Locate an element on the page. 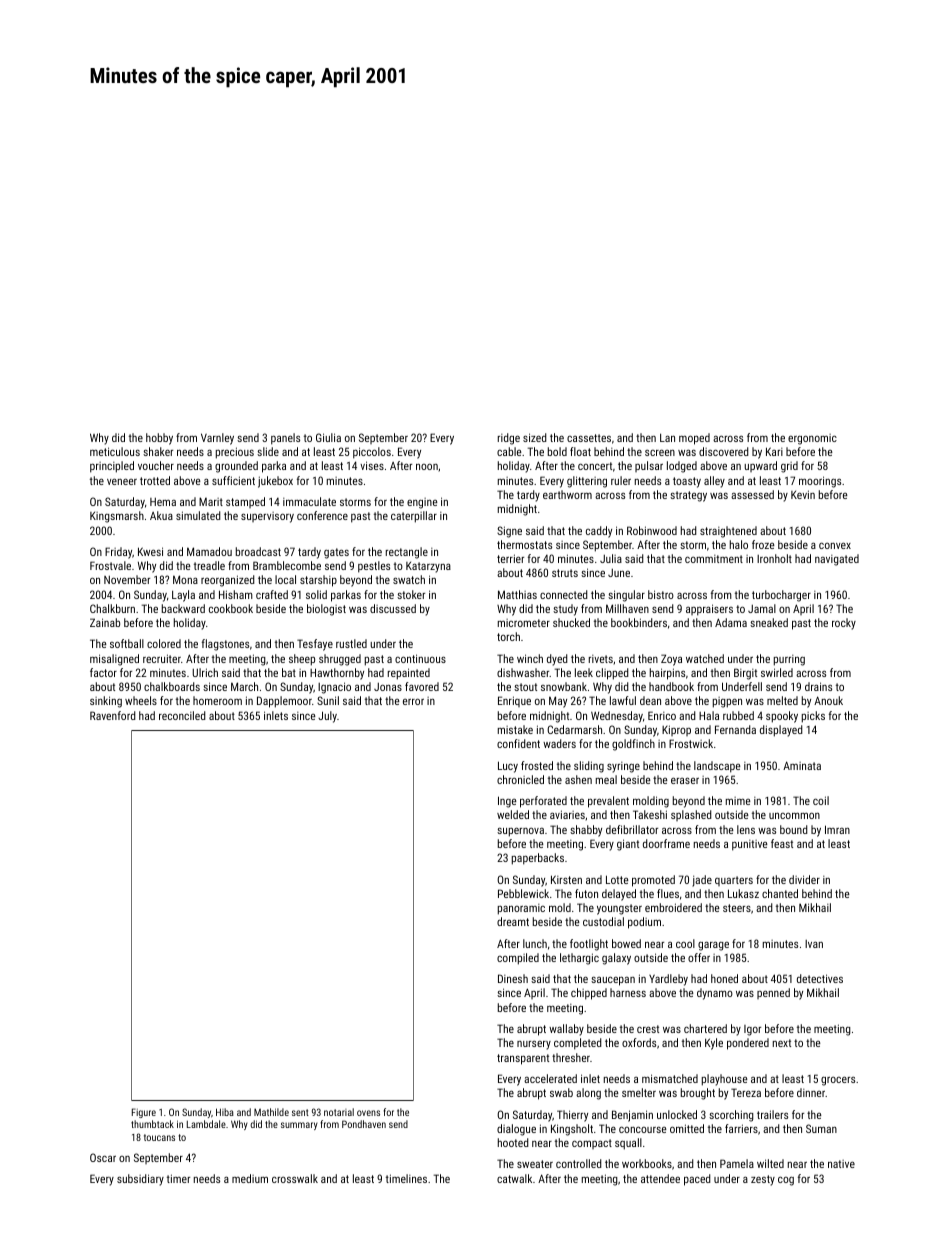 The width and height of the image is (952, 1233). divider is located at coordinates (804, 879).
